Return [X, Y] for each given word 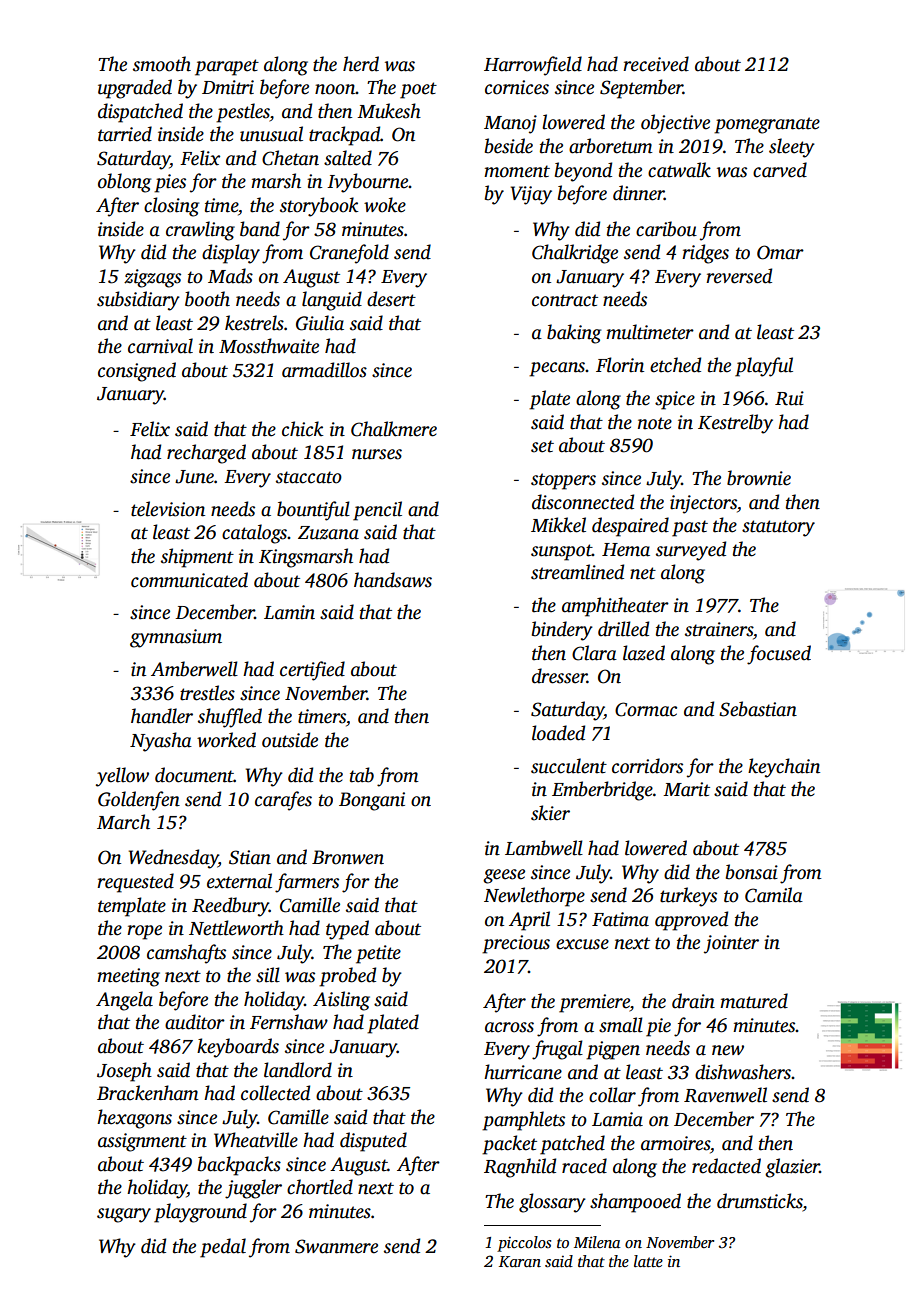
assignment [142, 1142]
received [656, 64]
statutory [778, 528]
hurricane [523, 1072]
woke [385, 205]
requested [135, 883]
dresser [559, 676]
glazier [792, 1168]
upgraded [135, 89]
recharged [206, 454]
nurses [377, 454]
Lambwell [544, 848]
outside [290, 740]
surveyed [691, 551]
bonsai [752, 872]
